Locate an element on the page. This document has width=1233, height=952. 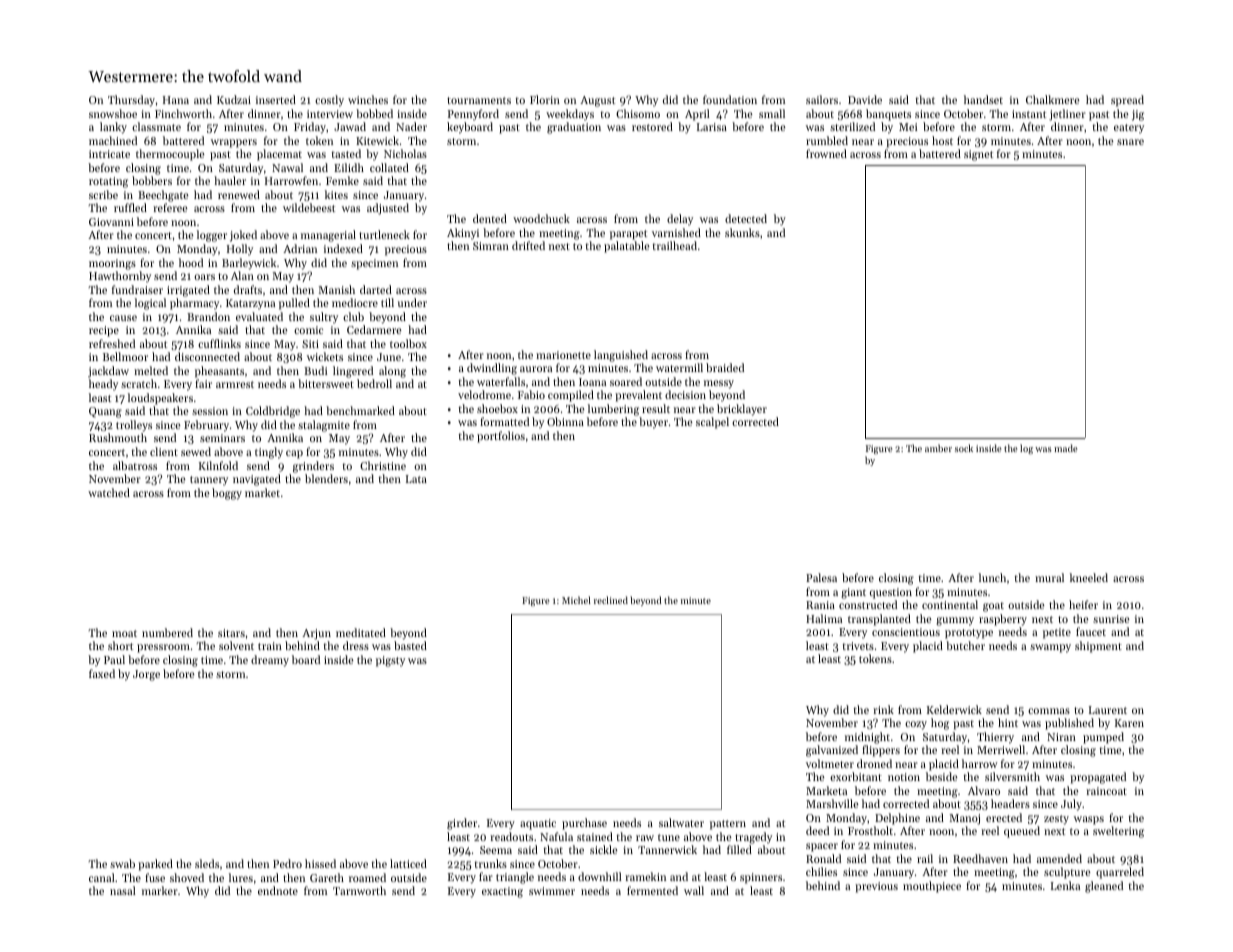
kneeled is located at coordinates (1089, 577).
